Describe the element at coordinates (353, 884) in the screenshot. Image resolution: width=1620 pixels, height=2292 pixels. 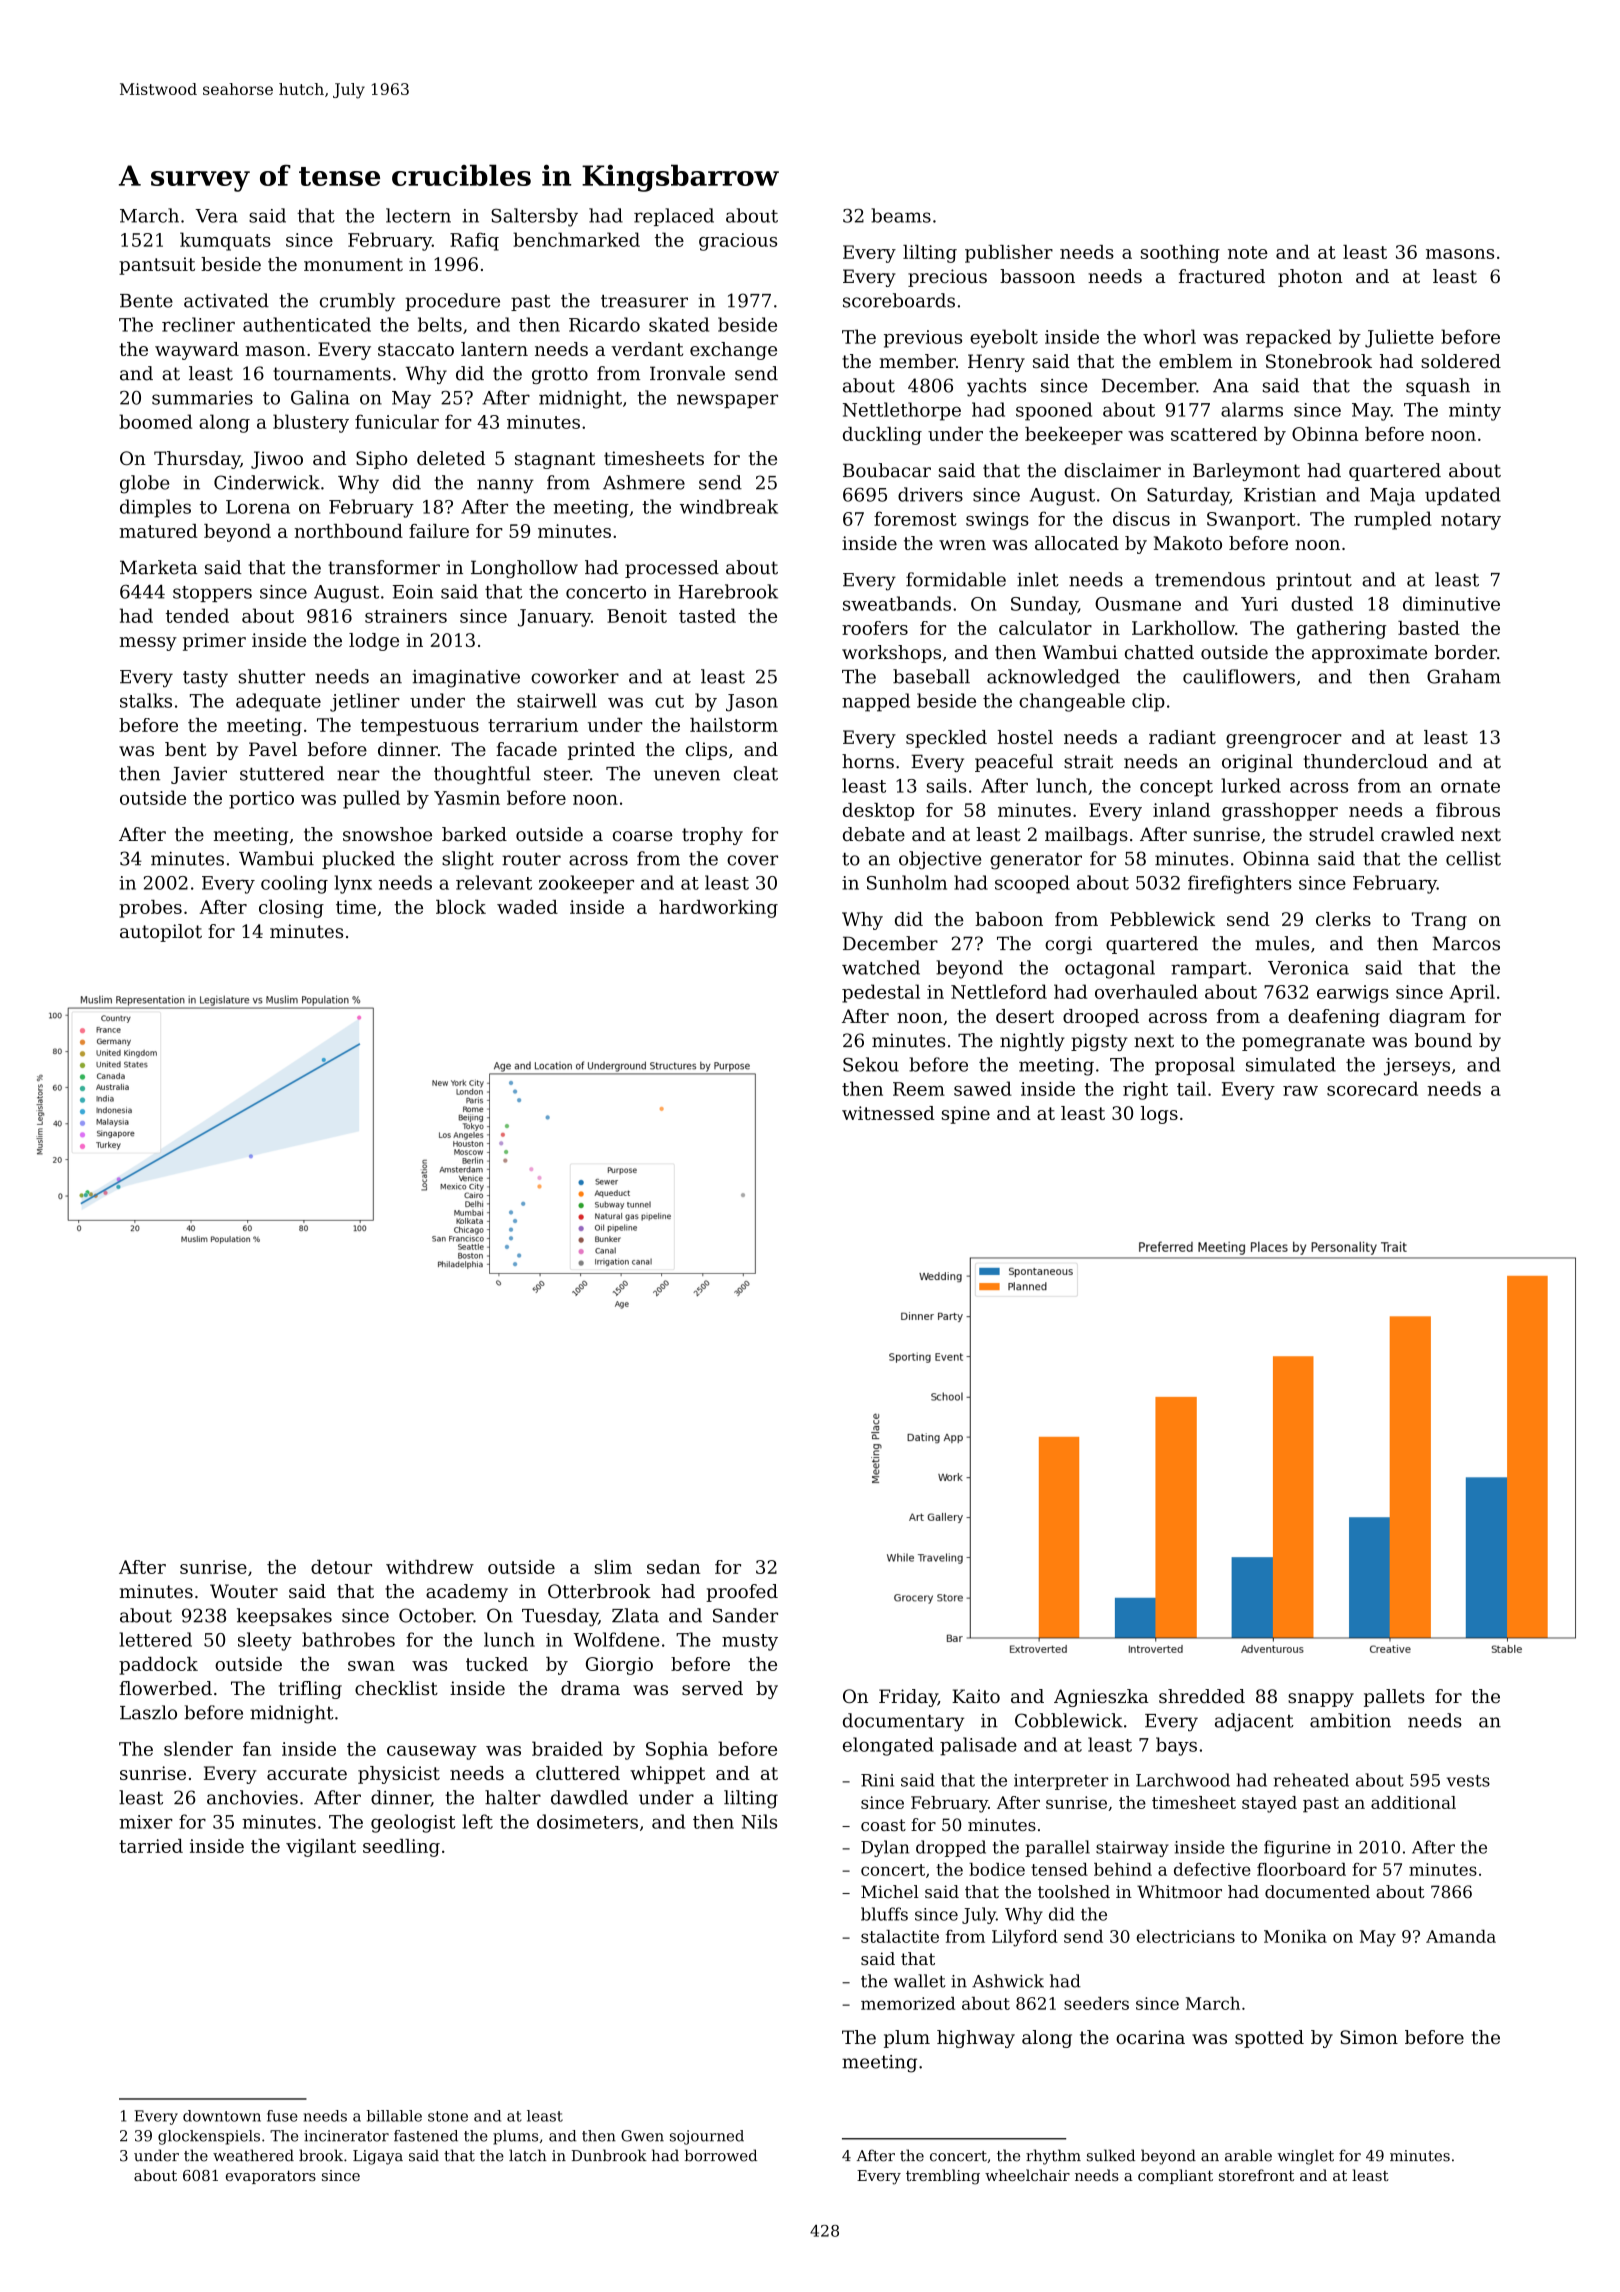
I see `lynx` at that location.
